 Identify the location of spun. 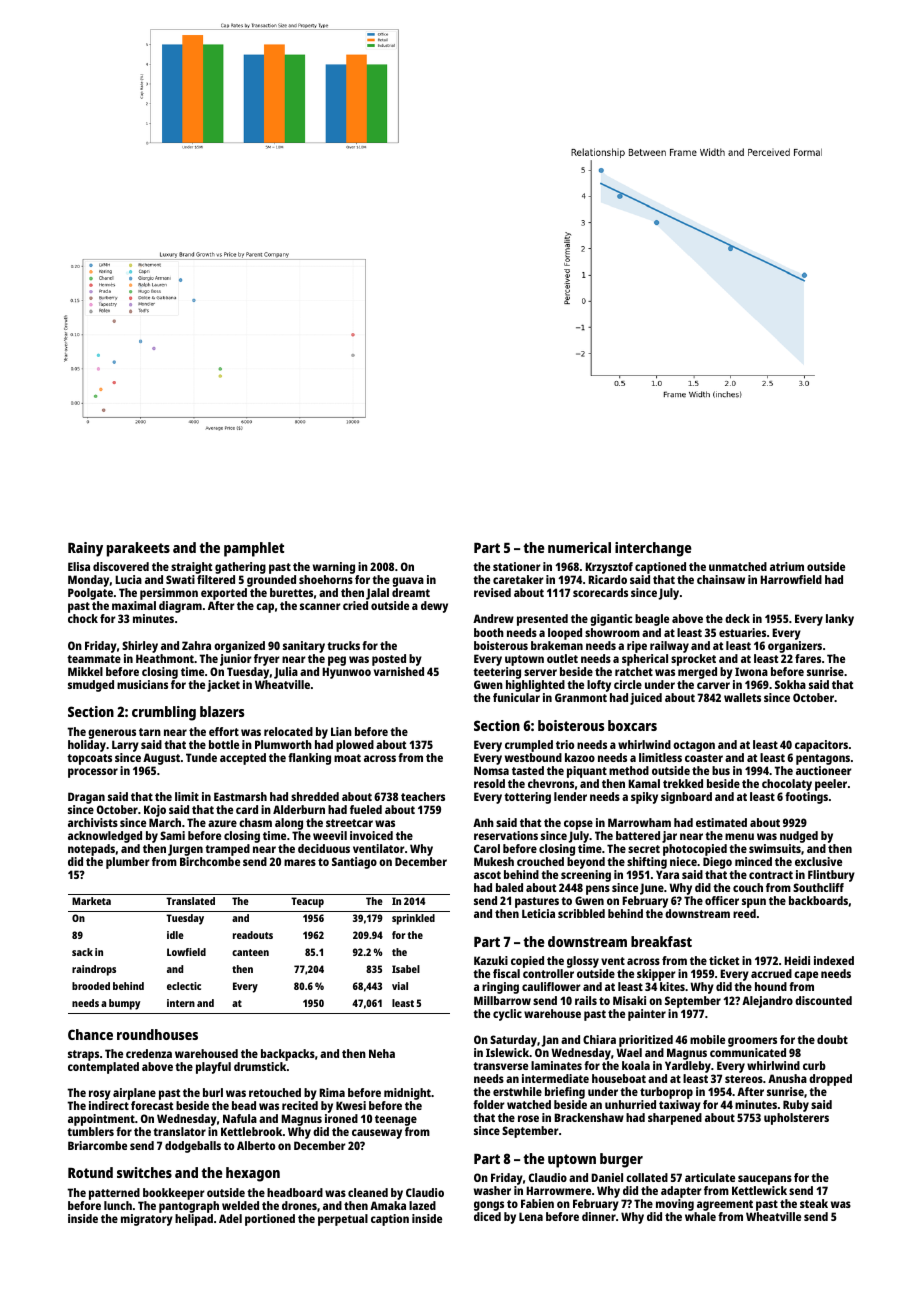
(754, 903).
